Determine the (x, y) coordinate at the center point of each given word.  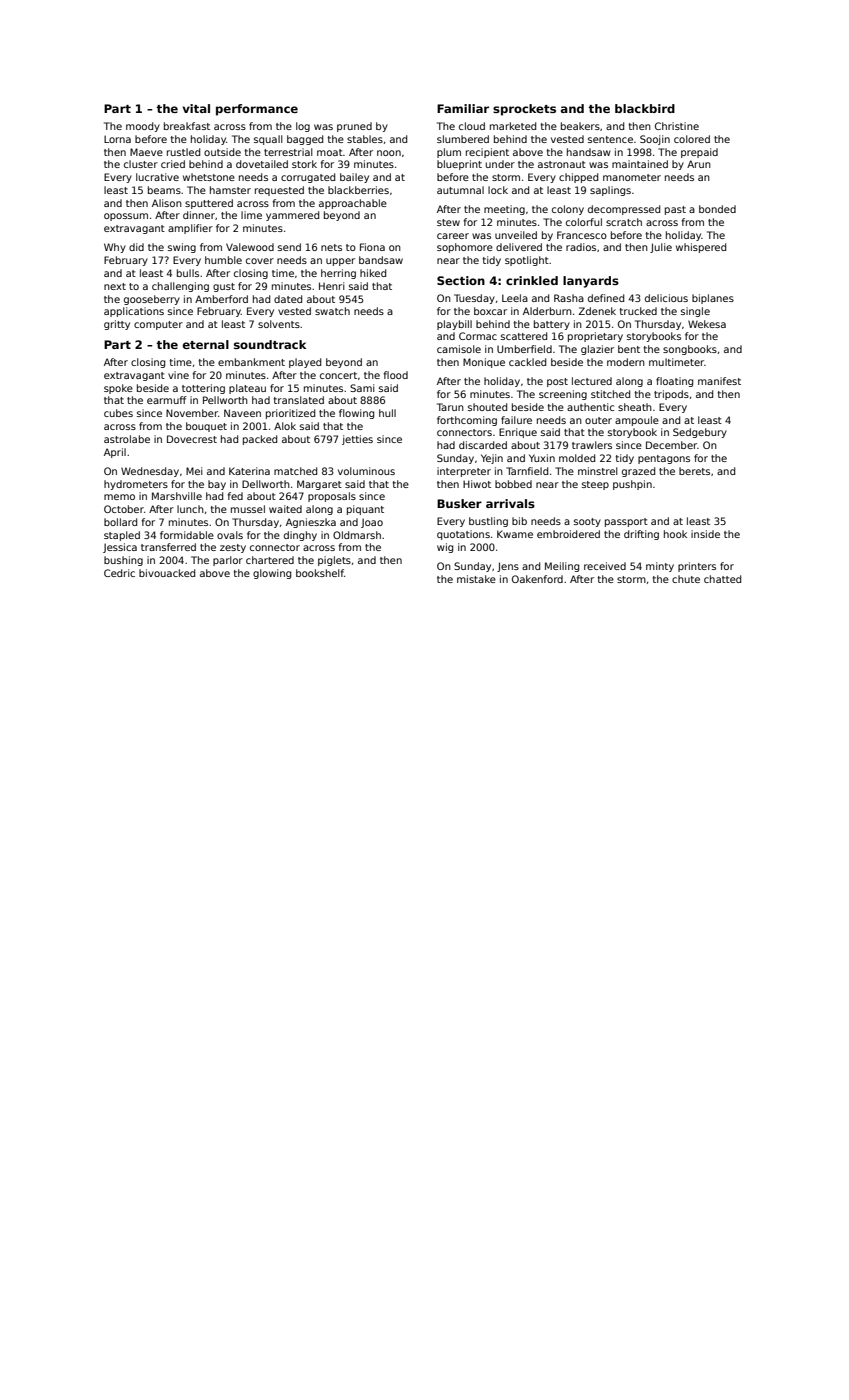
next (115, 286)
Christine (677, 126)
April (115, 453)
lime (251, 215)
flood (395, 375)
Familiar (463, 108)
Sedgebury (700, 433)
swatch (332, 311)
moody (143, 127)
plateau (247, 389)
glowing (272, 574)
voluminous (366, 471)
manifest (719, 381)
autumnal (460, 190)
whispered (701, 248)
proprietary (595, 337)
